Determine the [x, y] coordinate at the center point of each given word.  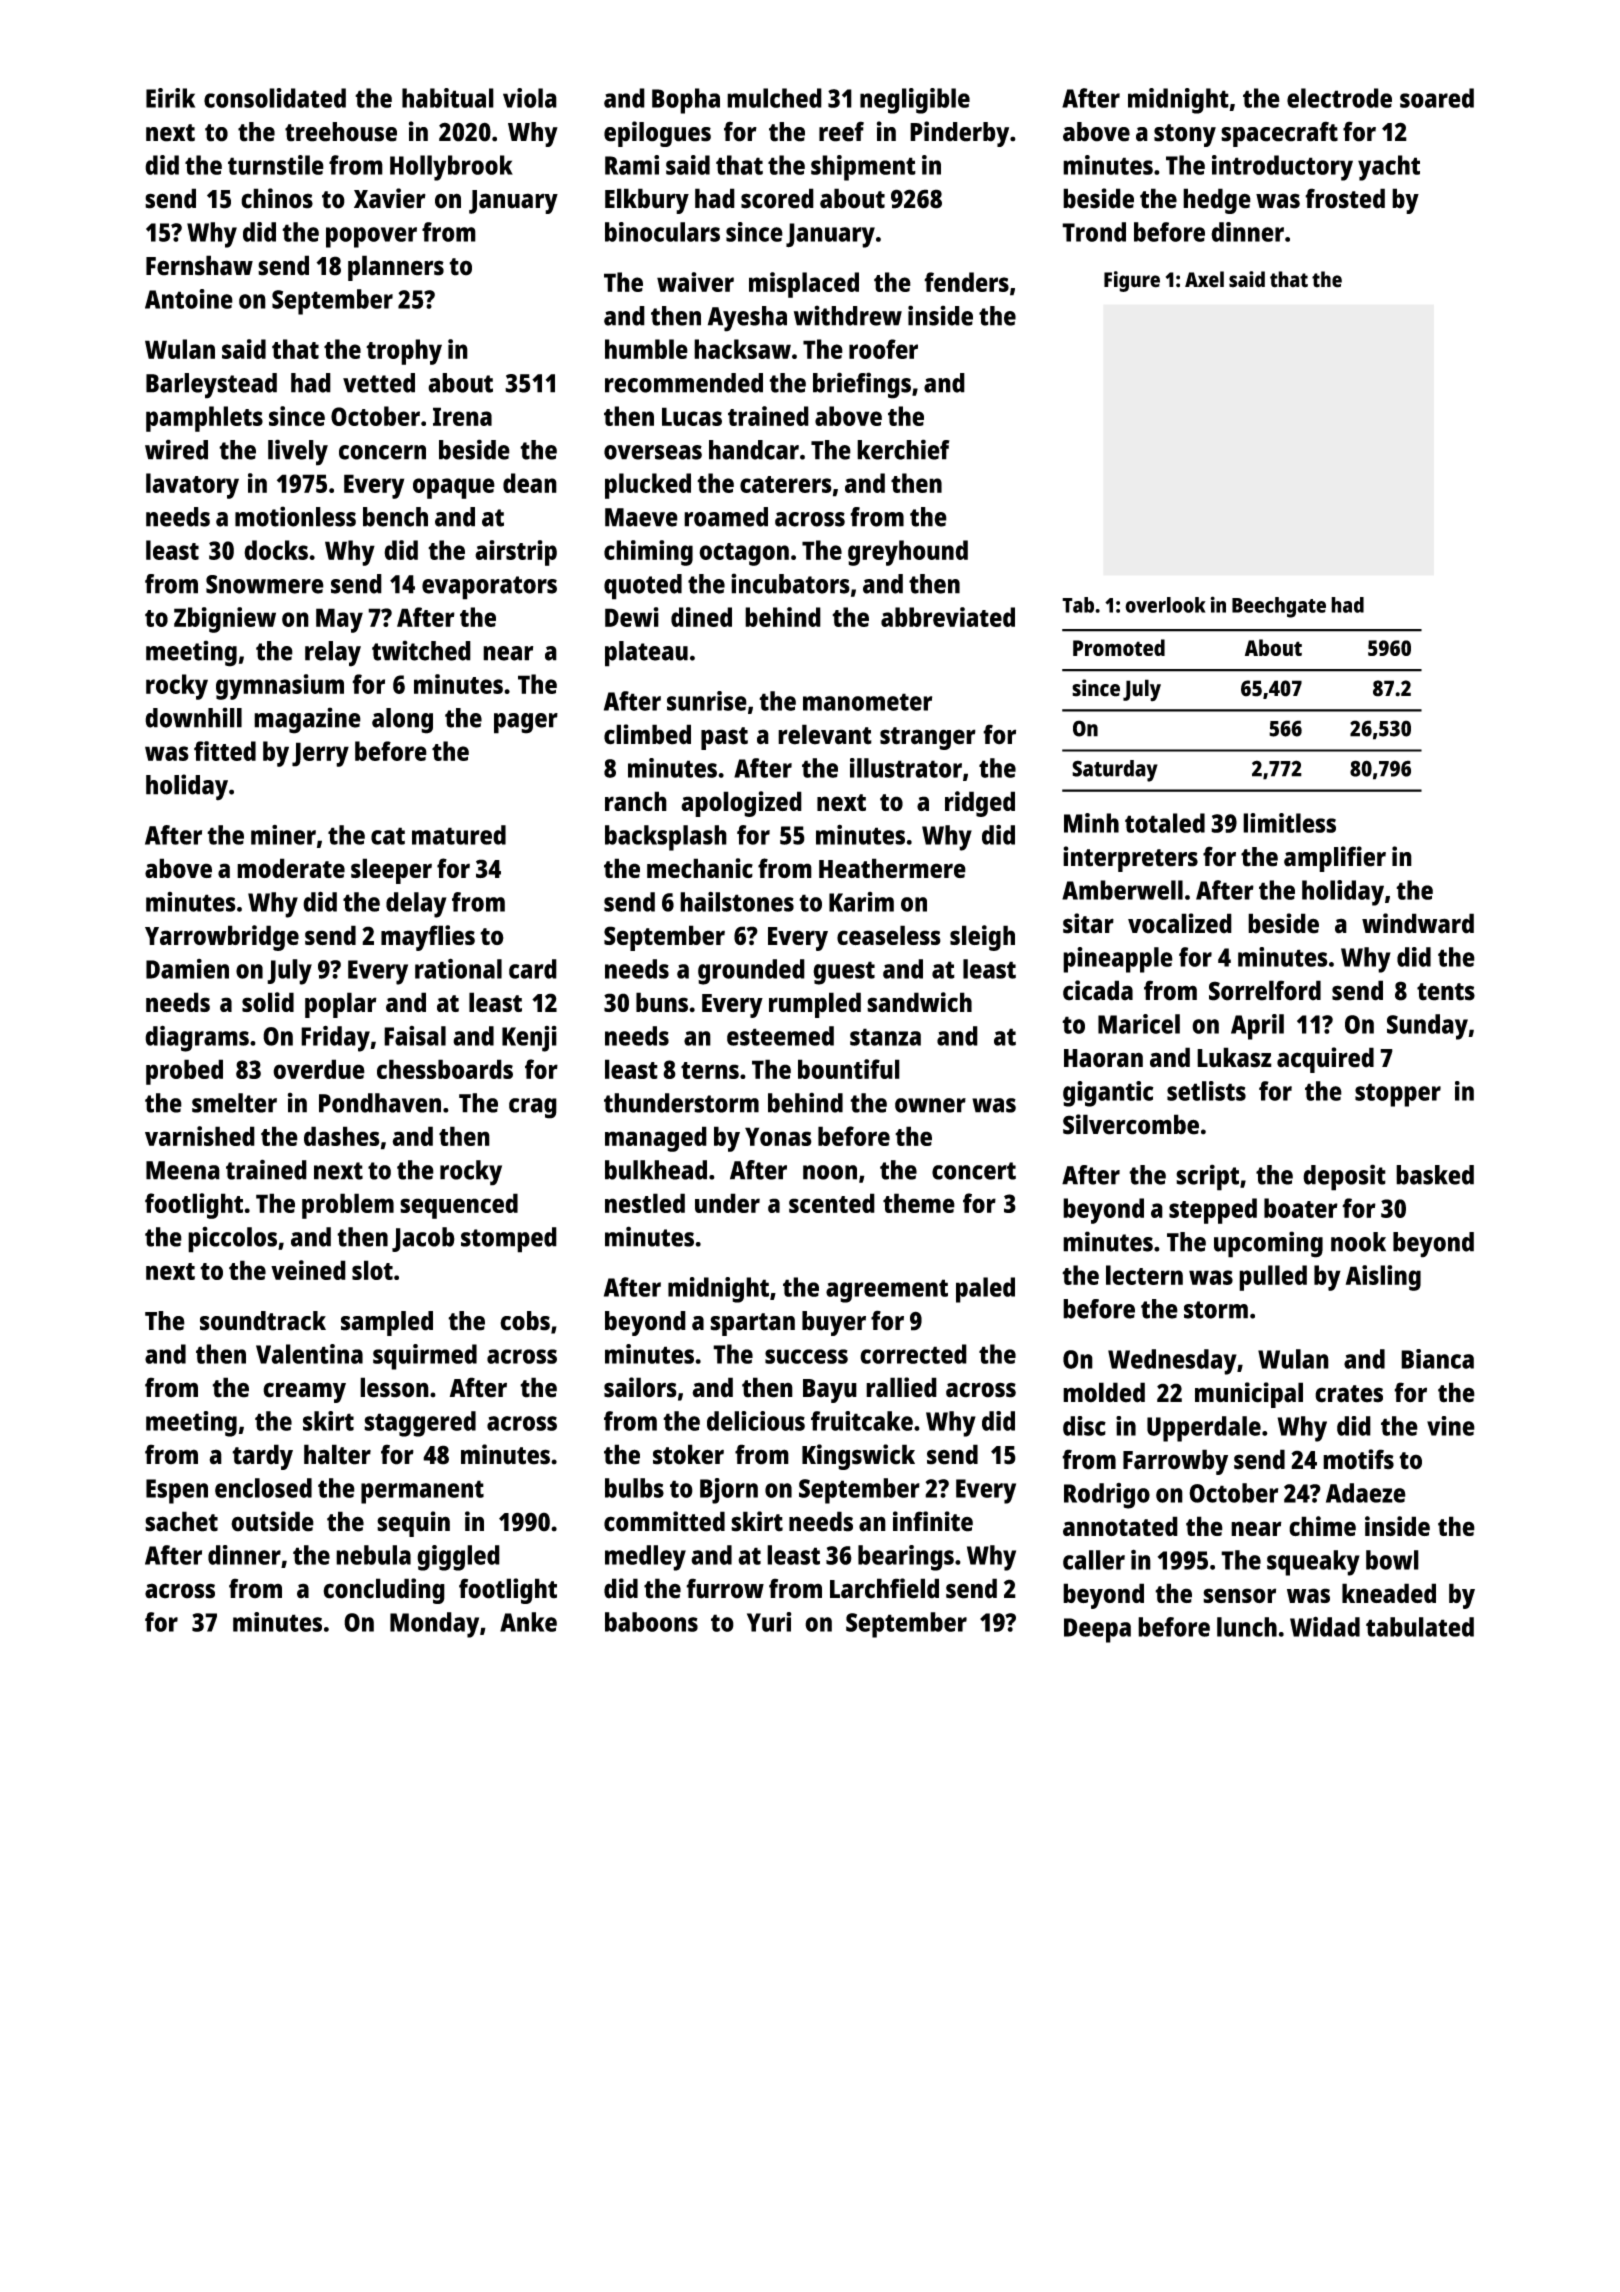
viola [530, 98]
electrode [1339, 98]
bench [395, 517]
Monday [434, 1625]
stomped [509, 1240]
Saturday [1115, 771]
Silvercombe [1131, 1124]
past [724, 738]
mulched [774, 98]
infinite [933, 1521]
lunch [1247, 1627]
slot [372, 1270]
